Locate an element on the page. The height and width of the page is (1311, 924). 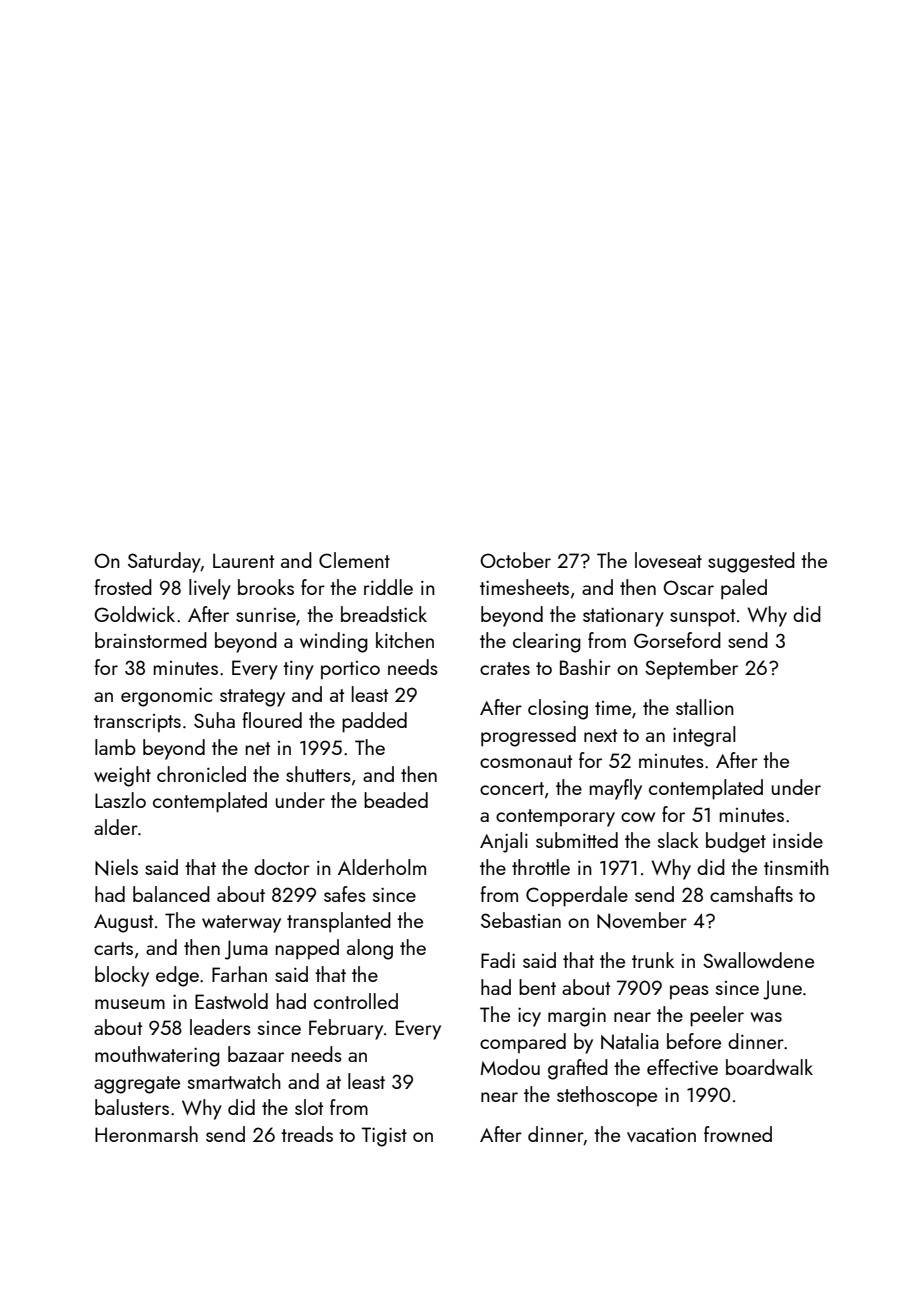
Oscar is located at coordinates (688, 587).
